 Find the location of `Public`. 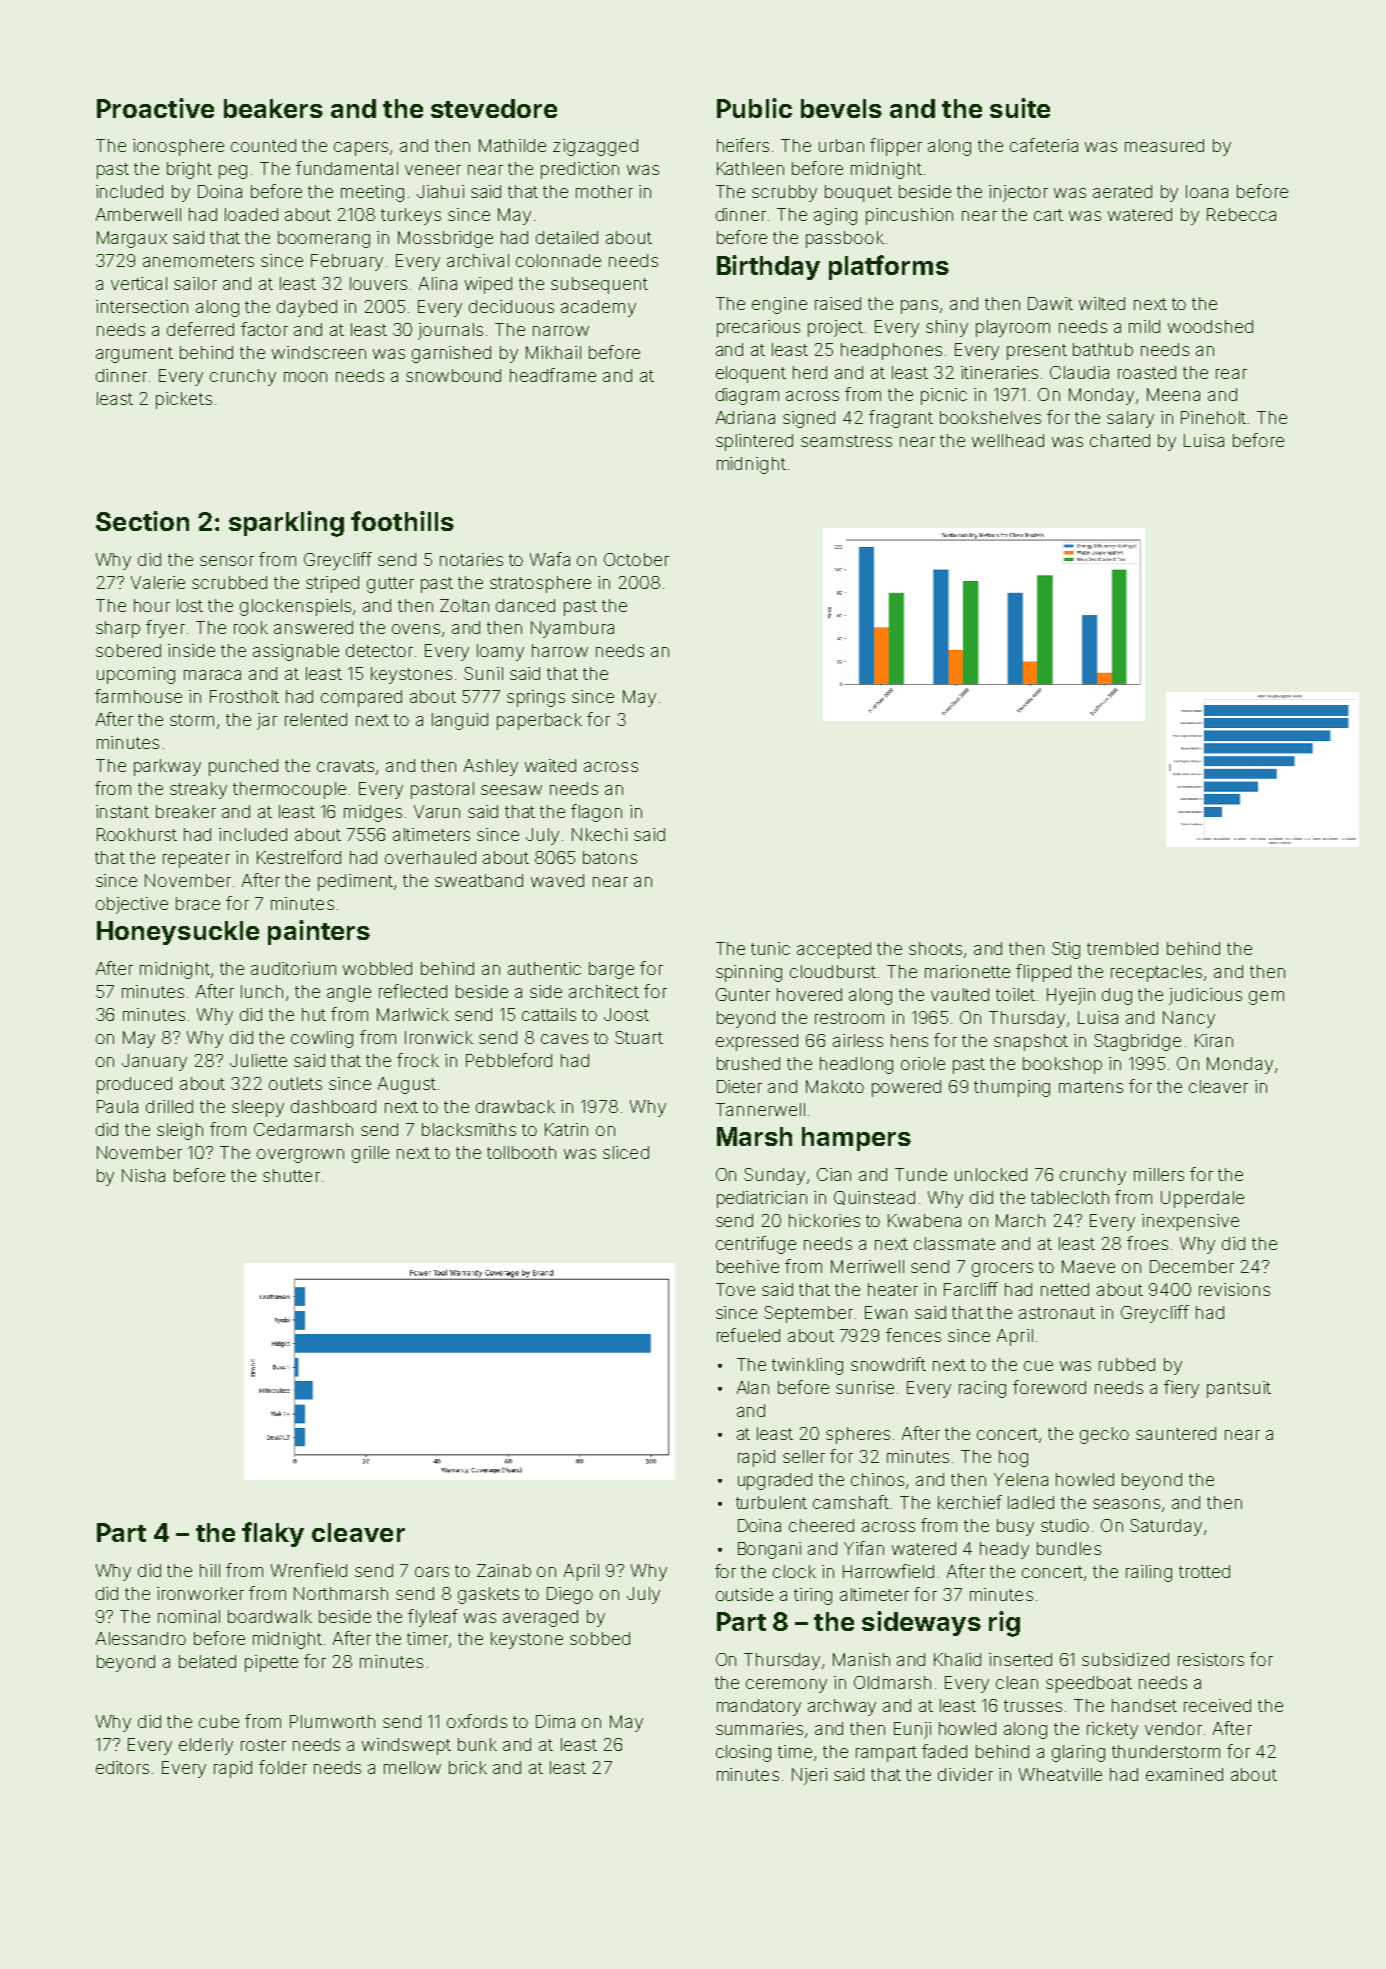

Public is located at coordinates (754, 108).
